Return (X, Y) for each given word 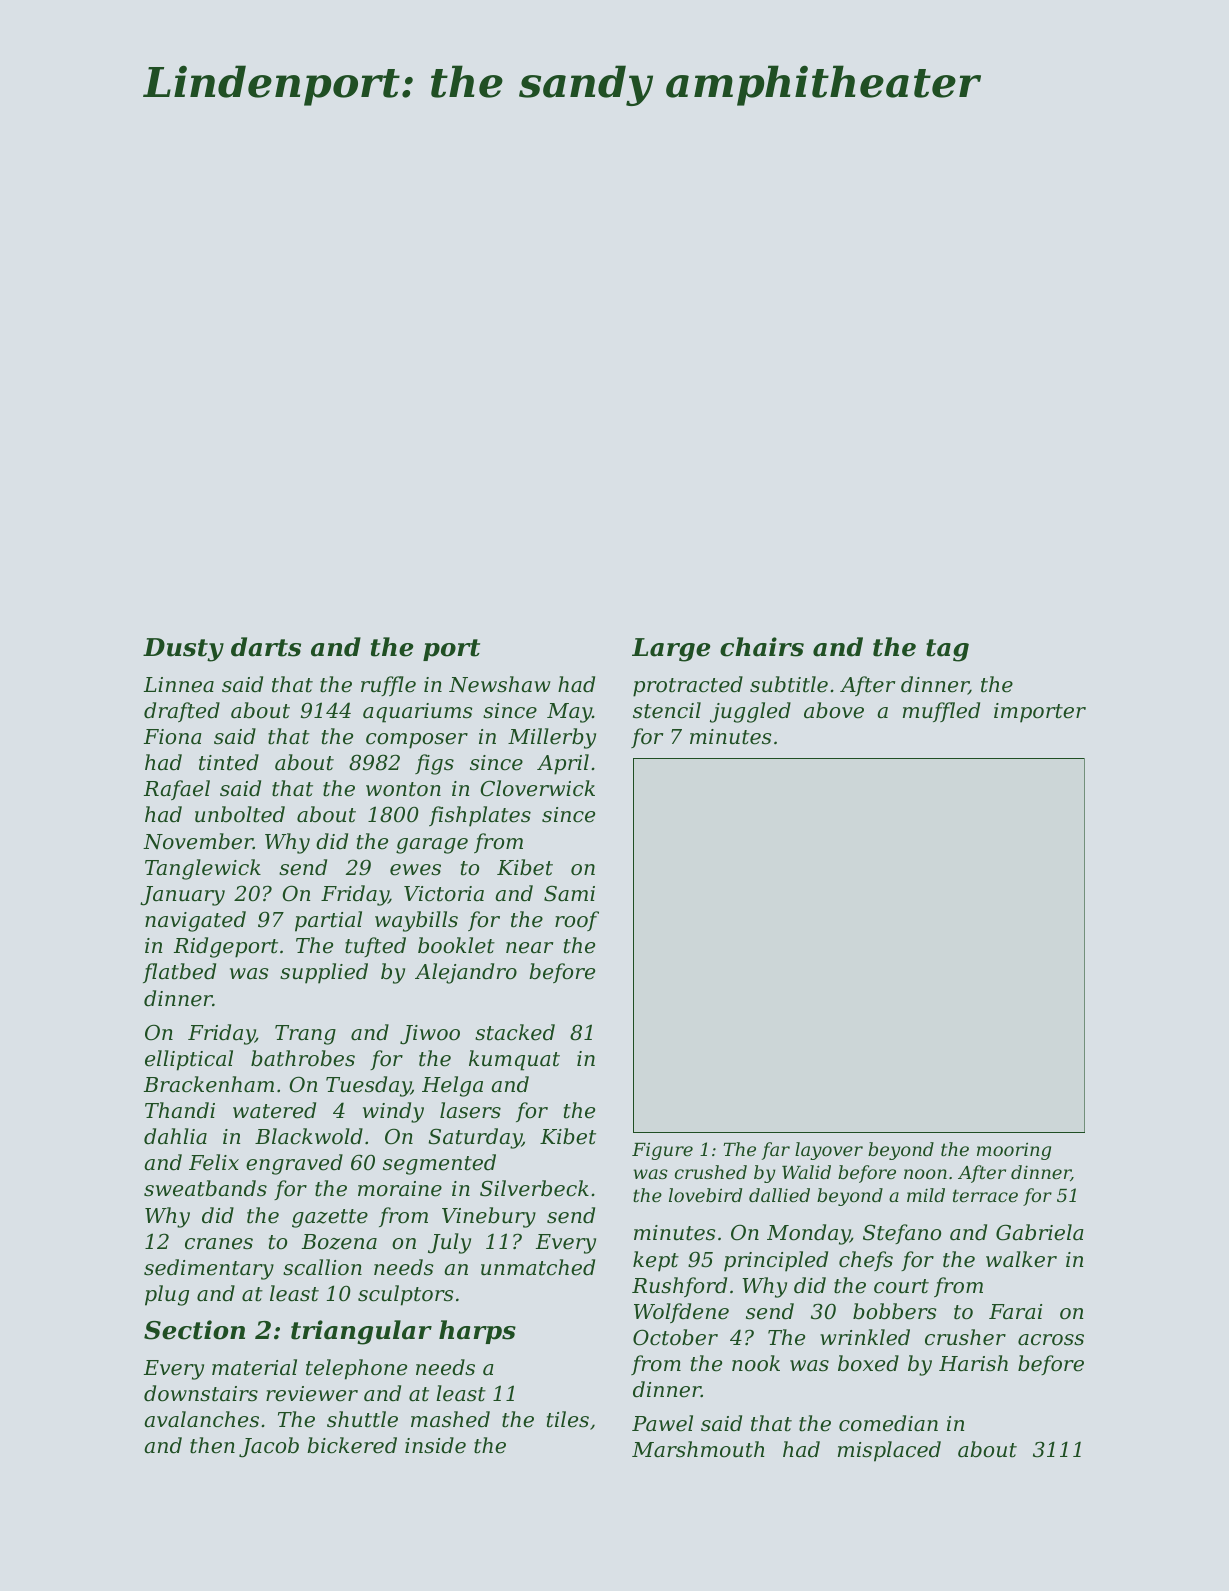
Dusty (183, 650)
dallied (779, 1195)
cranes (219, 1244)
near (529, 948)
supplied (324, 973)
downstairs (201, 1393)
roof (577, 921)
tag (947, 650)
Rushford (679, 1287)
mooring (1014, 1151)
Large (671, 650)
